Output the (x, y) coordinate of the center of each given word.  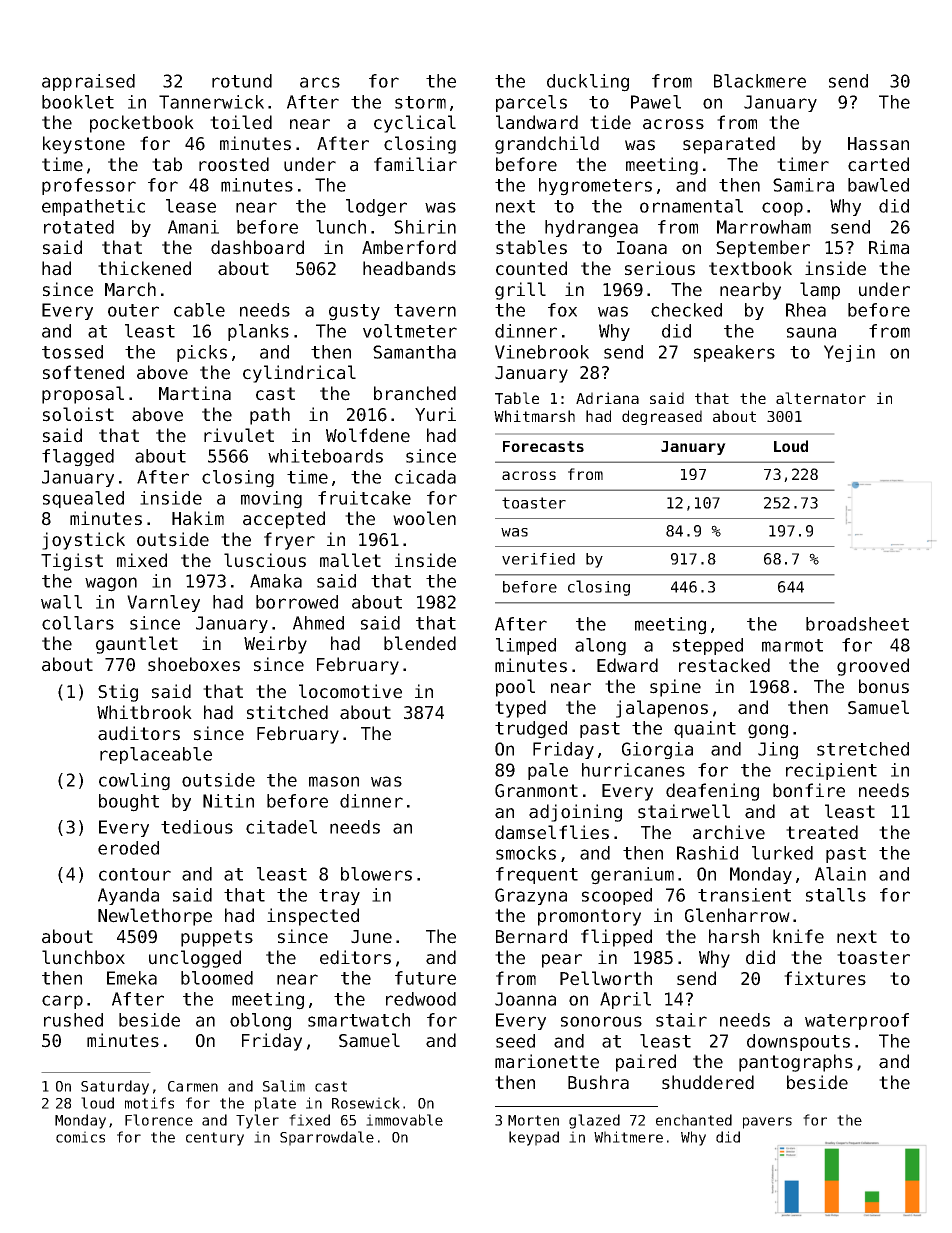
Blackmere (760, 81)
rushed (73, 1020)
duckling (588, 83)
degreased (662, 417)
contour (135, 874)
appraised (88, 82)
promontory (589, 917)
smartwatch (359, 1020)
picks (202, 353)
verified (538, 559)
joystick (83, 541)
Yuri (435, 414)
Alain (840, 874)
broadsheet (857, 624)
